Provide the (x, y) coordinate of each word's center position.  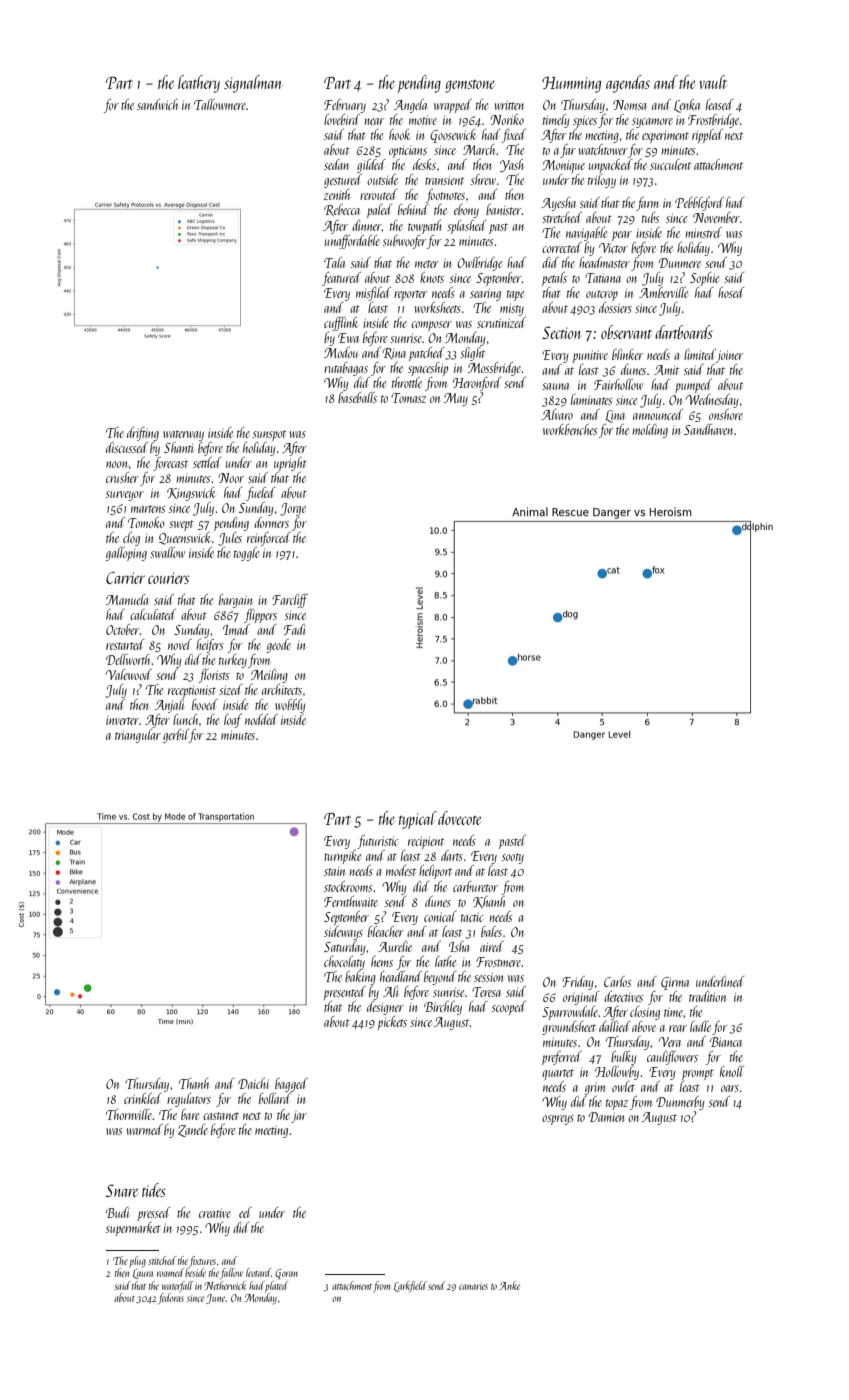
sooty (513, 858)
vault (713, 82)
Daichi (253, 1083)
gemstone (470, 86)
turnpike (342, 857)
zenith (337, 194)
